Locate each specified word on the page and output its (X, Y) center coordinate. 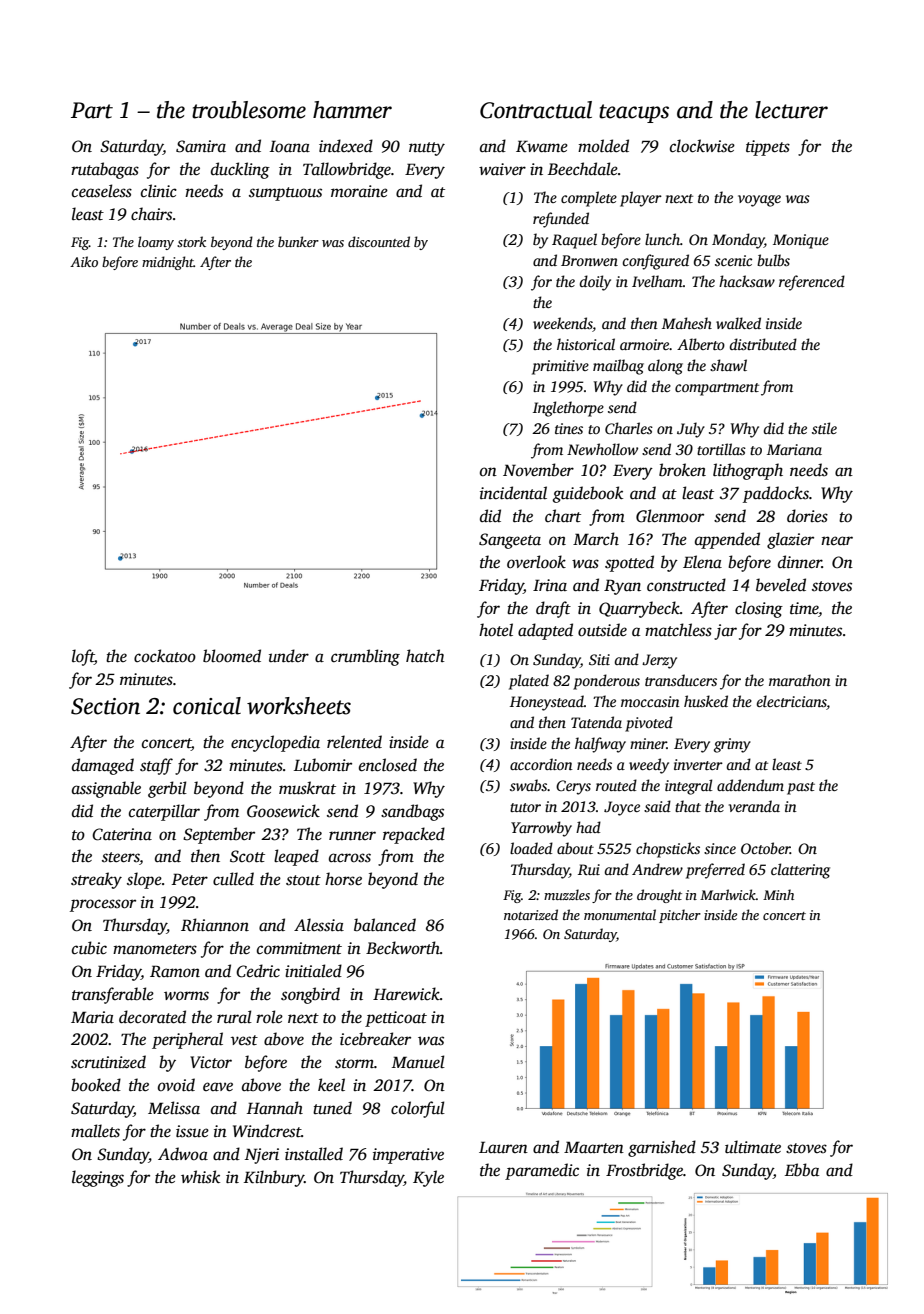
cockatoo (165, 656)
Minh (778, 894)
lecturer (791, 110)
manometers (155, 949)
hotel (496, 630)
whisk (200, 1177)
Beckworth (403, 948)
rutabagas (105, 170)
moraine (359, 191)
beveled (781, 585)
